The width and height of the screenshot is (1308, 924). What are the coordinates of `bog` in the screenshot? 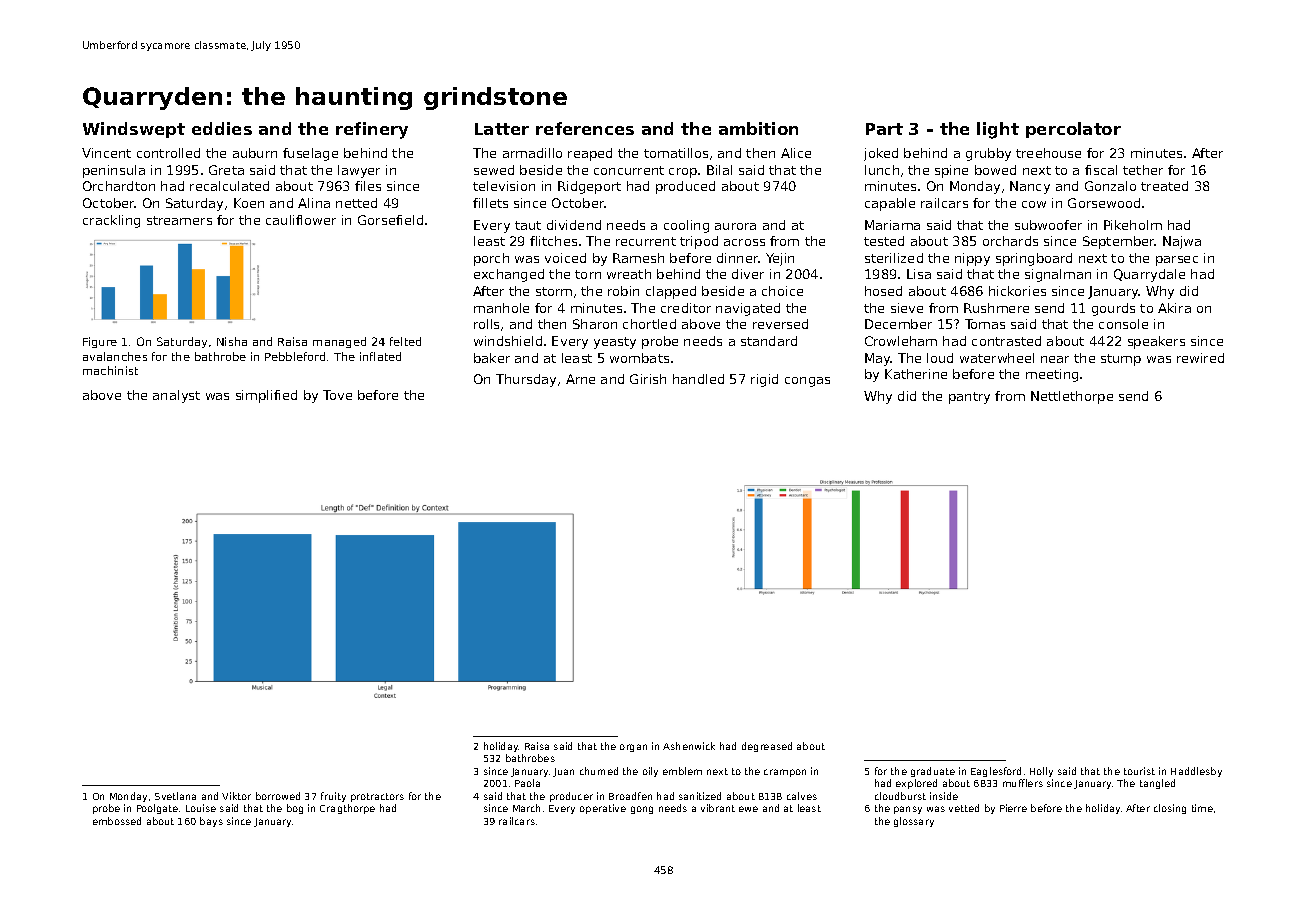 It's located at (295, 809).
